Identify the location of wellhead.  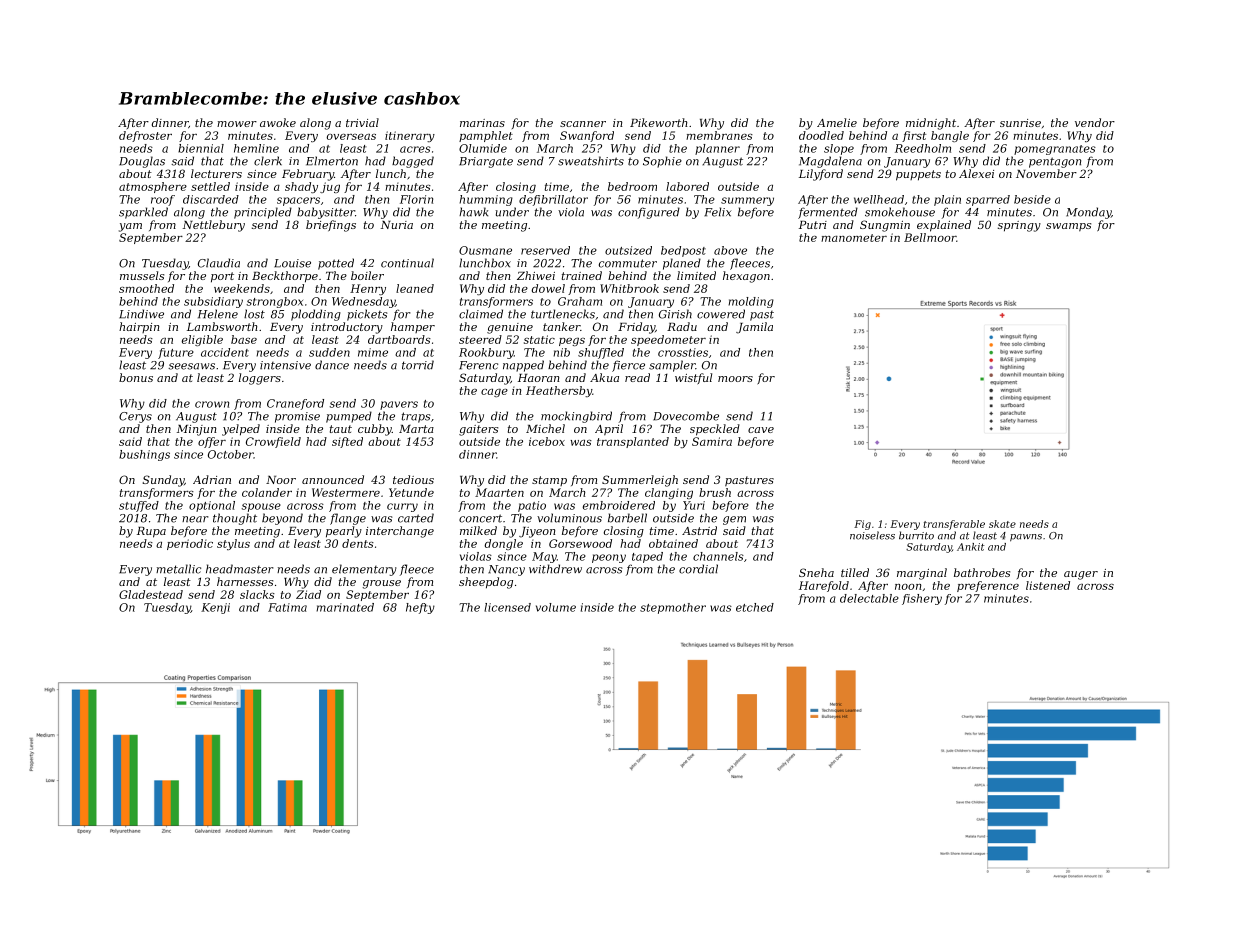
(879, 199).
